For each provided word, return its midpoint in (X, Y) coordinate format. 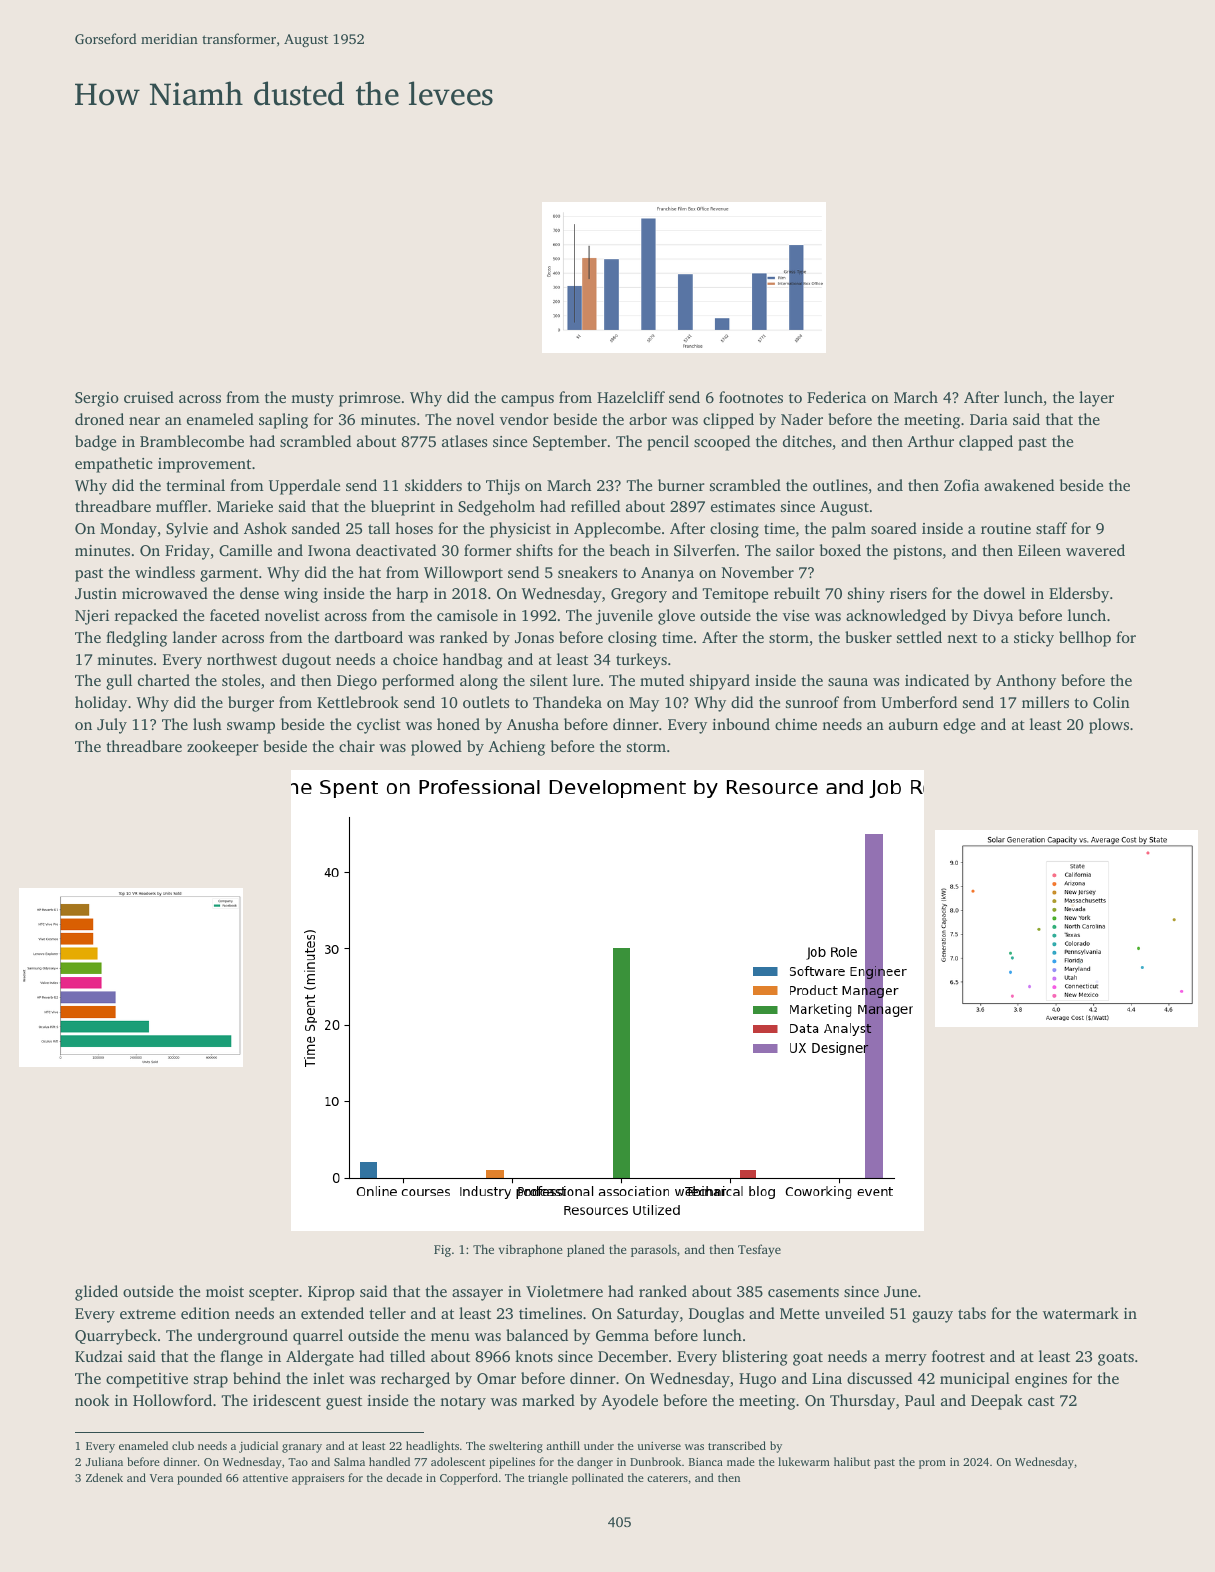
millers (1045, 702)
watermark (1081, 1313)
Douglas (716, 1315)
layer (1096, 399)
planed (586, 1250)
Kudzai (99, 1356)
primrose (369, 399)
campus (527, 401)
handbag (472, 661)
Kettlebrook (358, 702)
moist (225, 1291)
